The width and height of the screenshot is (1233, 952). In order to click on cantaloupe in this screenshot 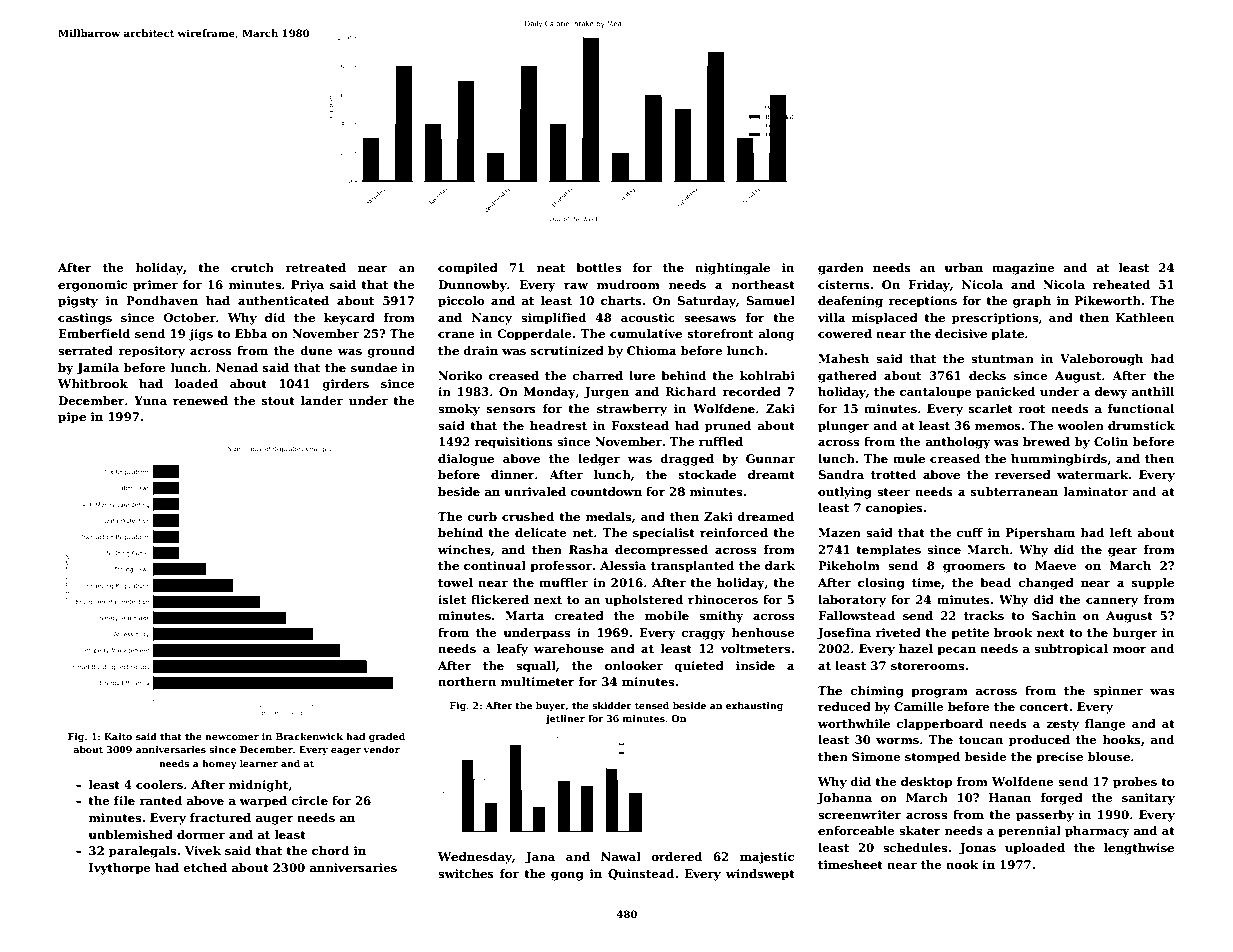, I will do `click(935, 393)`.
